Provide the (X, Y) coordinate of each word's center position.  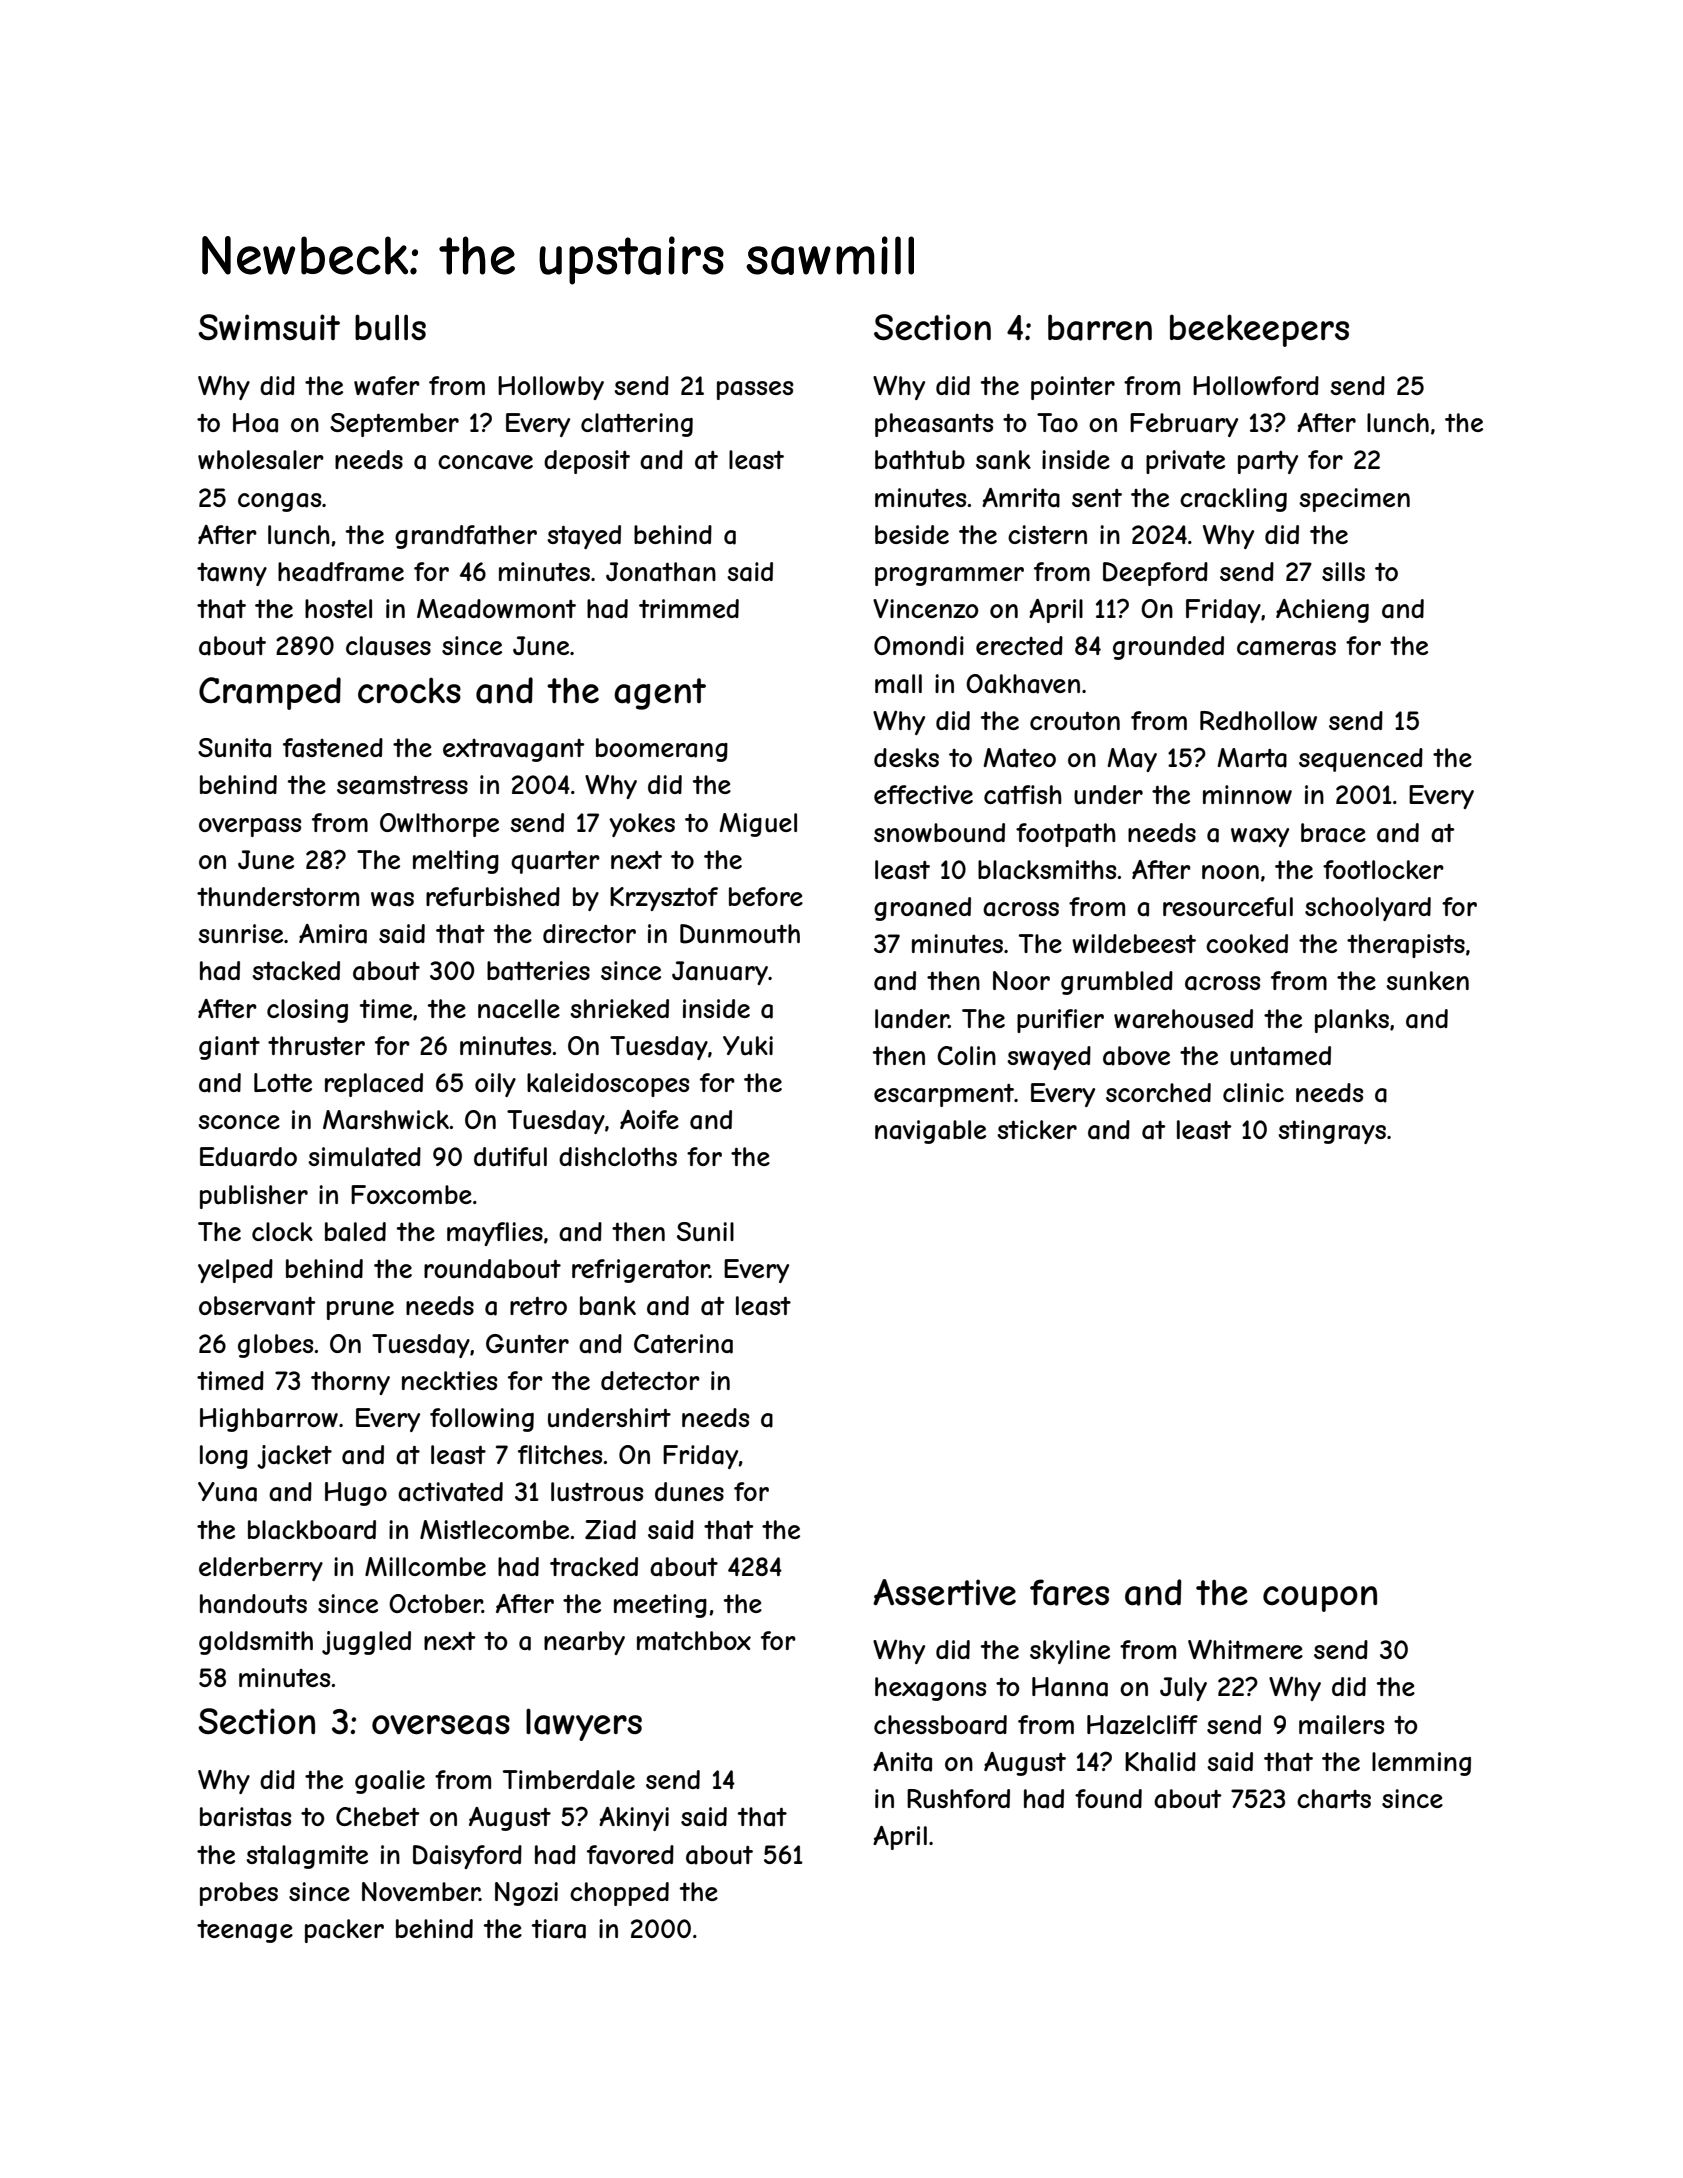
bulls (390, 327)
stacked (296, 971)
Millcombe (425, 1566)
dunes (689, 1492)
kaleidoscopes (608, 1085)
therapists (1406, 946)
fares (1069, 1592)
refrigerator (641, 1271)
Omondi (919, 645)
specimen (1354, 500)
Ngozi (526, 1894)
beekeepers (1259, 330)
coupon (1320, 1599)
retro (538, 1305)
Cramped (270, 693)
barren (1100, 327)
